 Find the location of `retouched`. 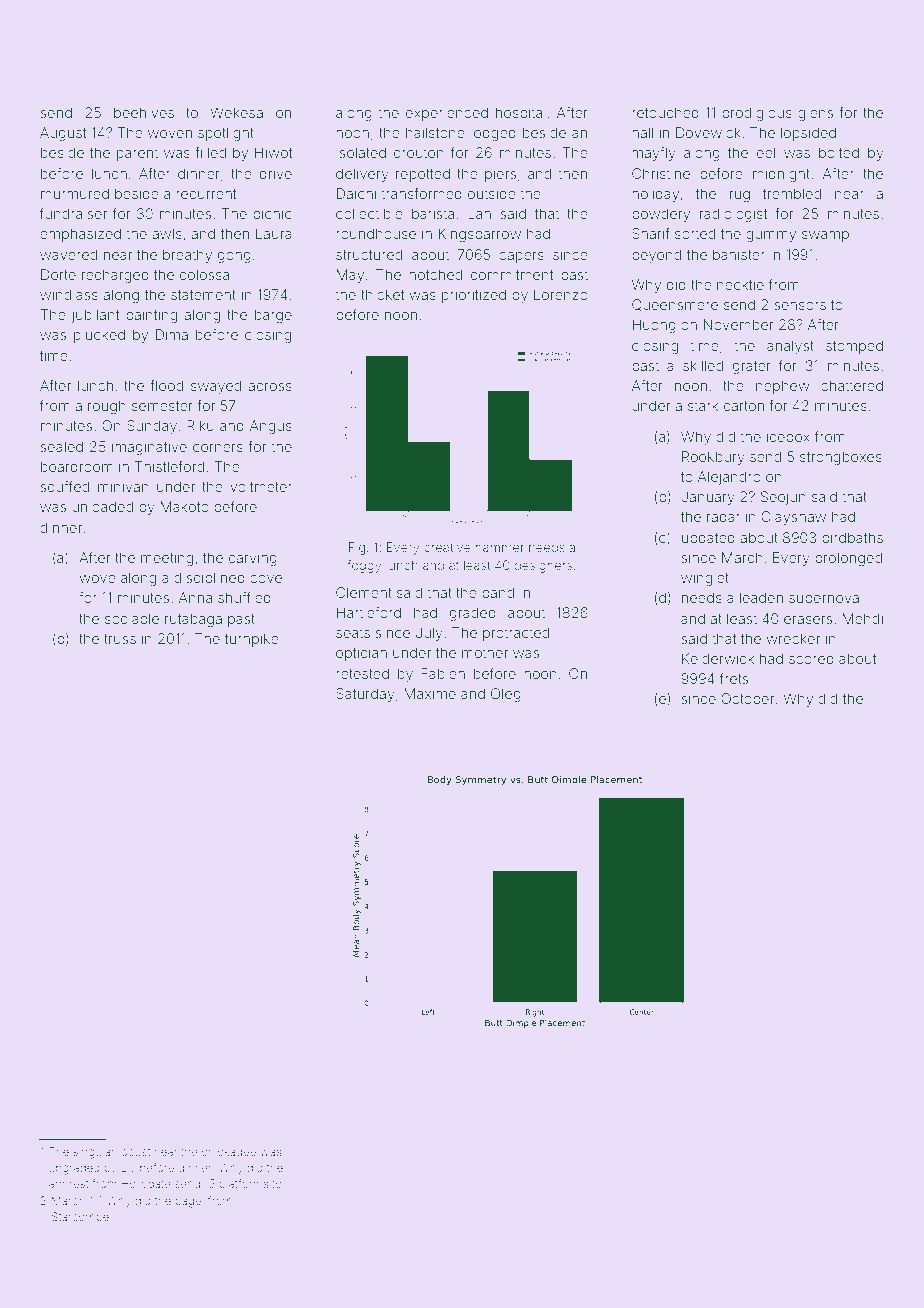

retouched is located at coordinates (665, 112).
